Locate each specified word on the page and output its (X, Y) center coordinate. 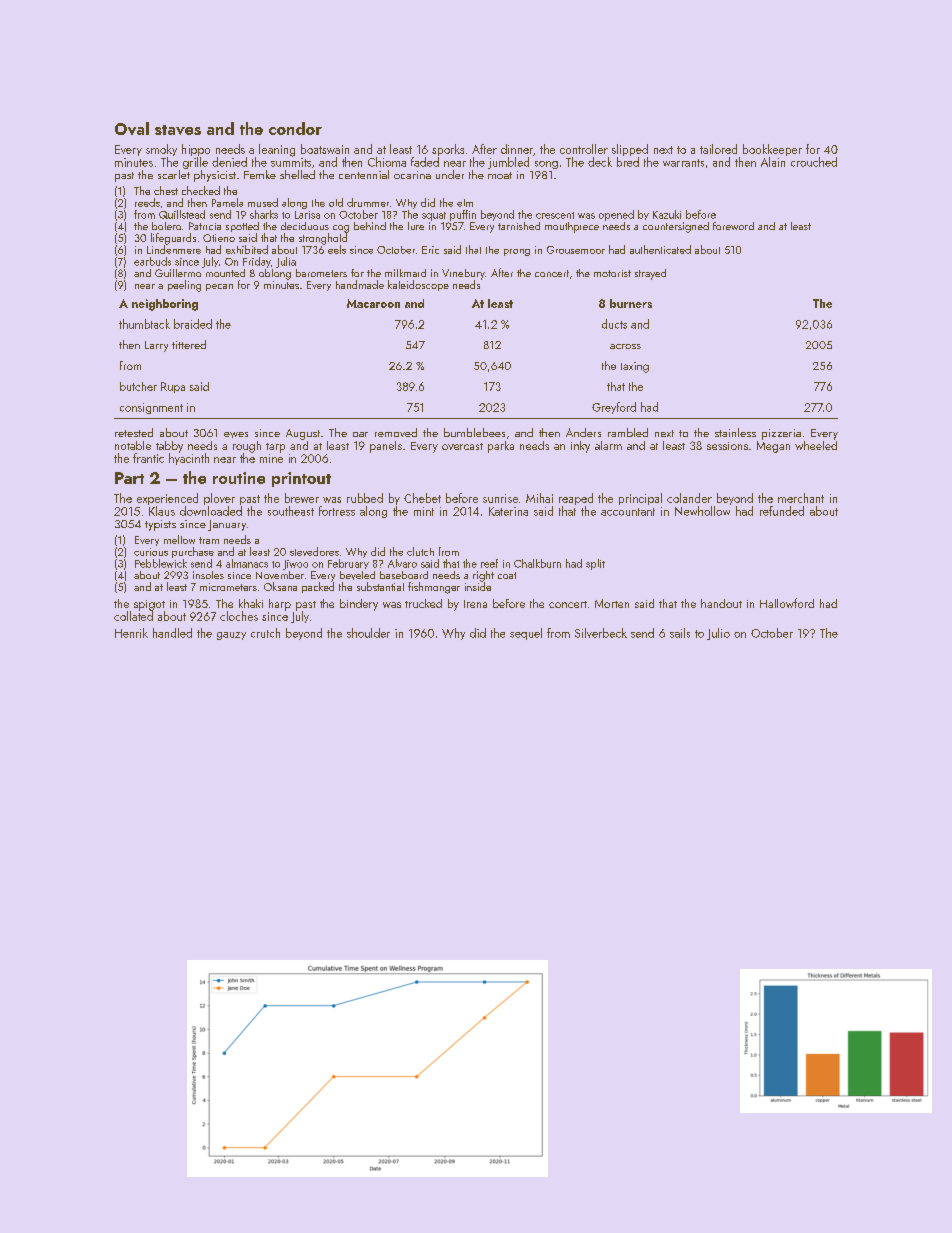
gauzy (231, 636)
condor (295, 128)
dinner (517, 149)
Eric (430, 250)
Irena (475, 604)
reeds (147, 202)
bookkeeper (772, 150)
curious (151, 552)
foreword (733, 226)
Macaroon (373, 303)
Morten (612, 603)
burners (631, 303)
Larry (156, 346)
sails (680, 633)
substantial (380, 586)
